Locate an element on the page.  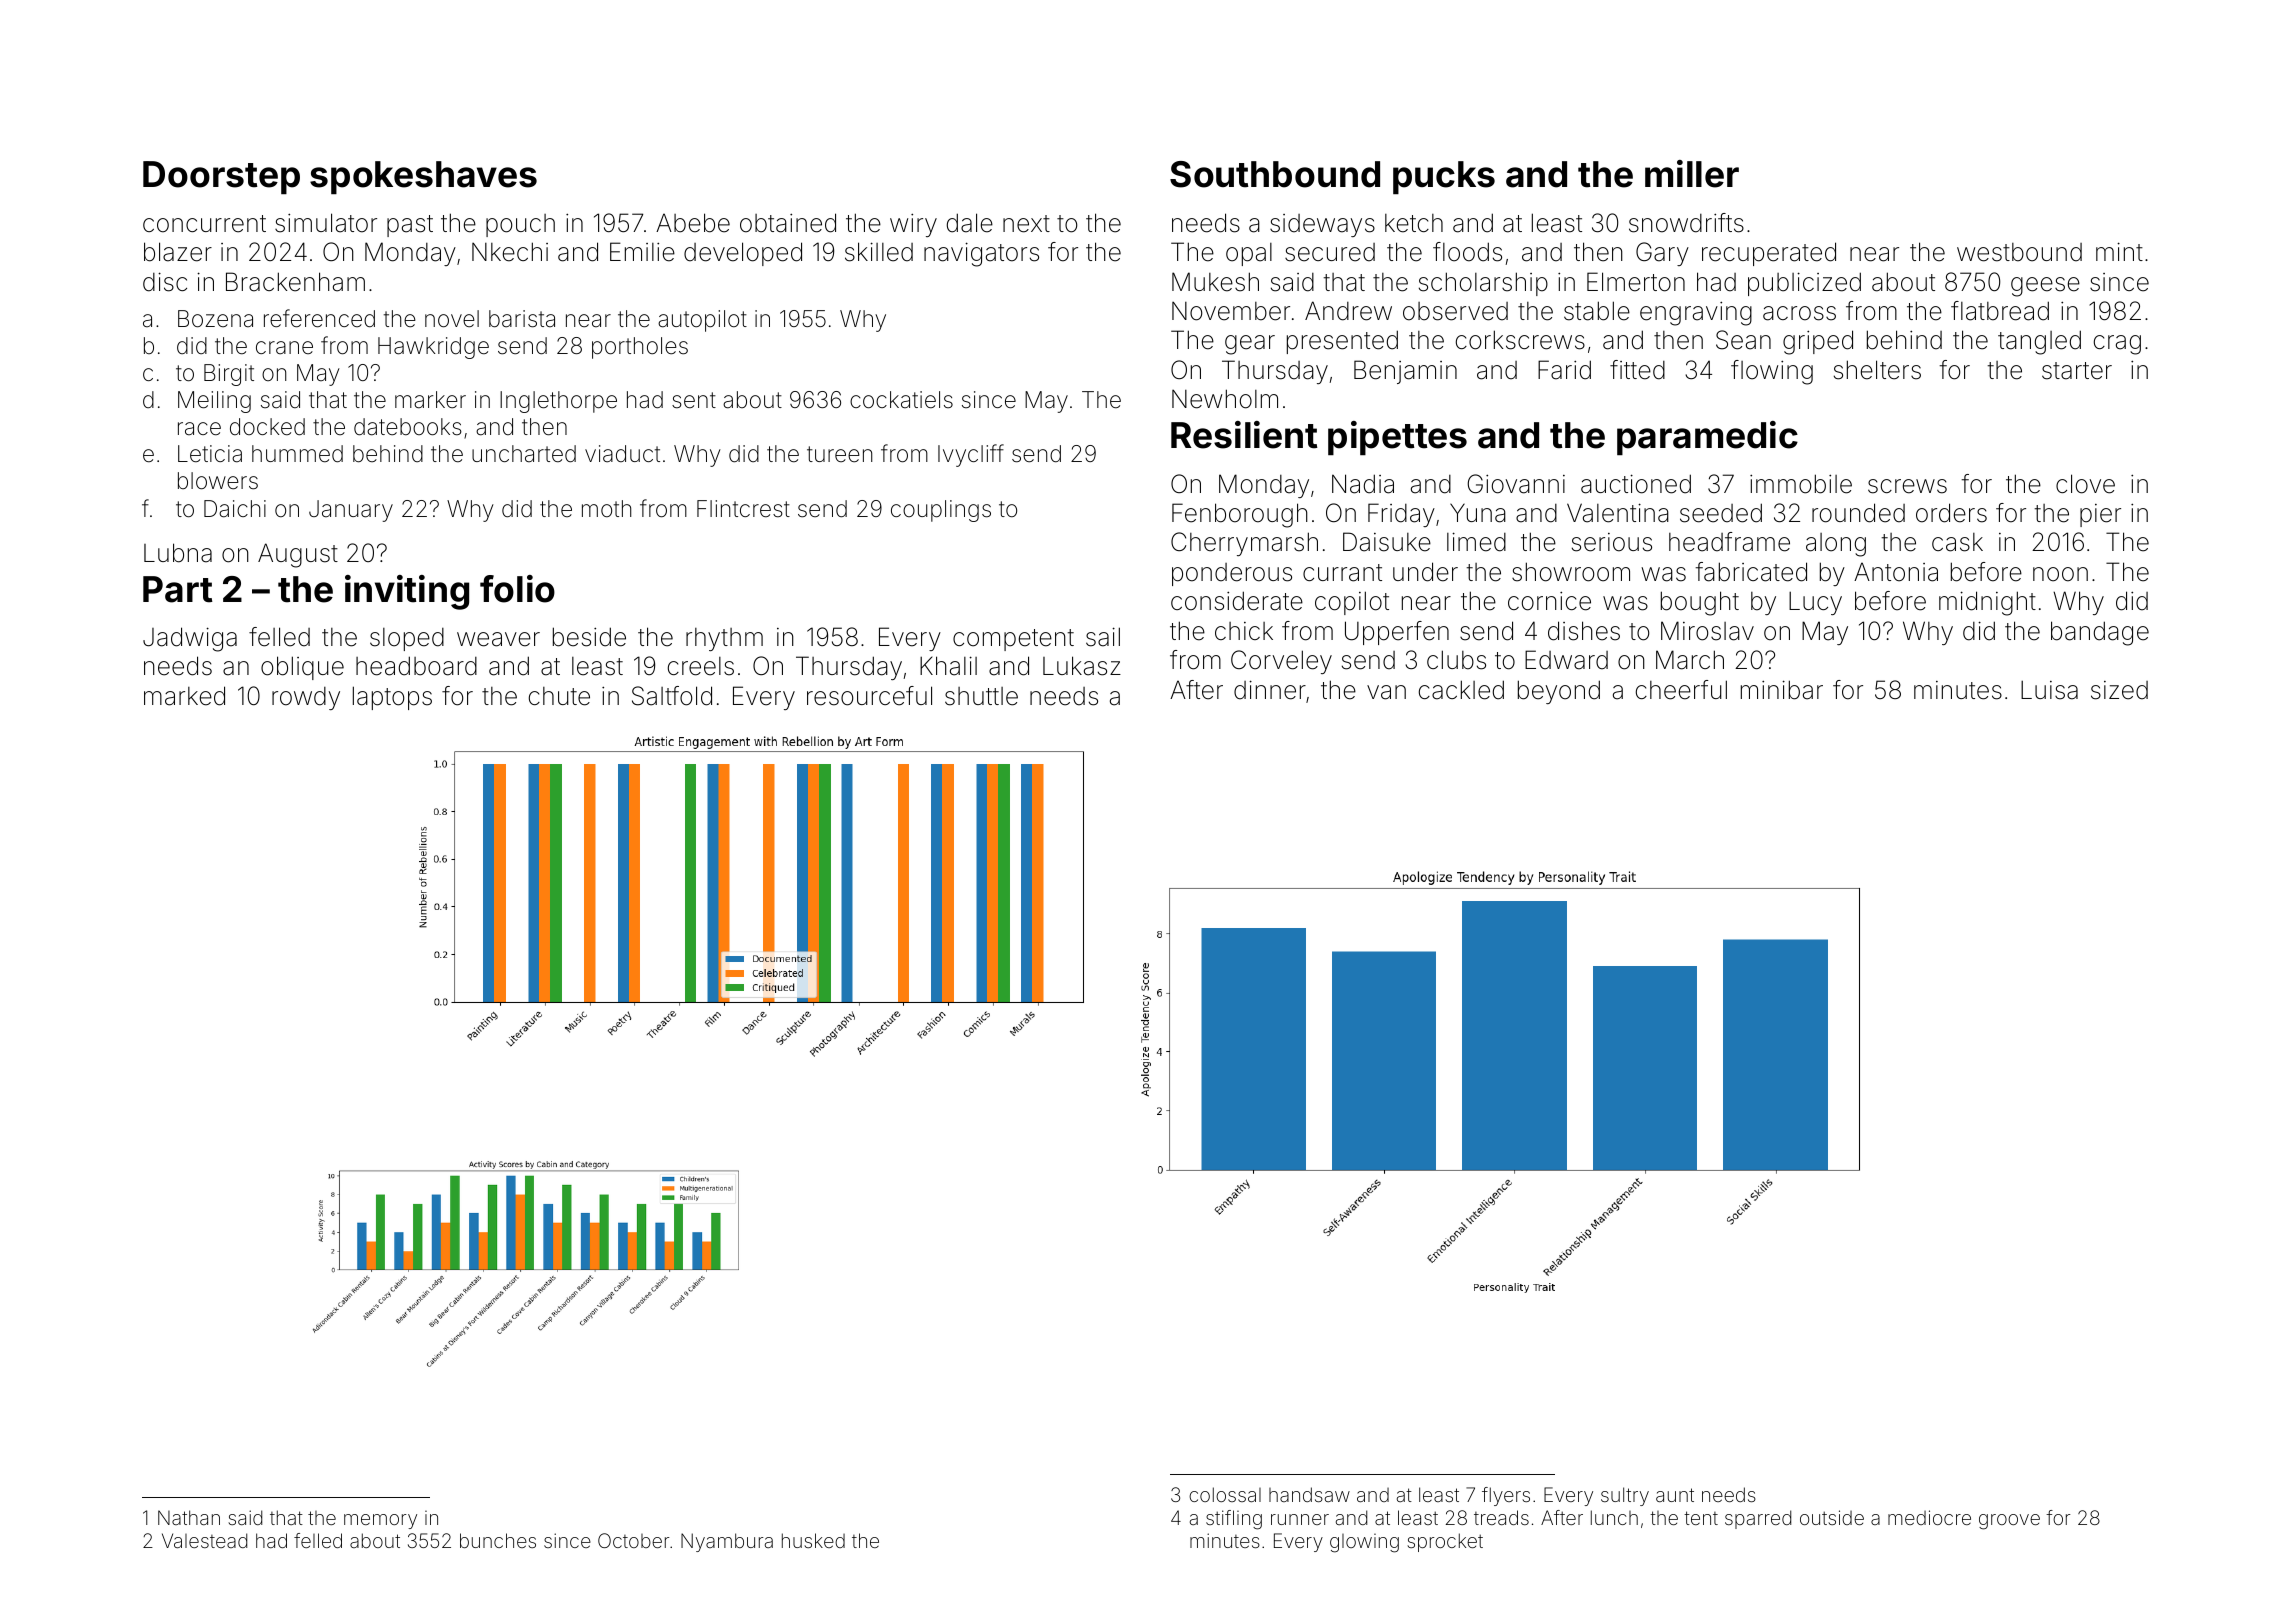
Luisa is located at coordinates (2049, 690).
